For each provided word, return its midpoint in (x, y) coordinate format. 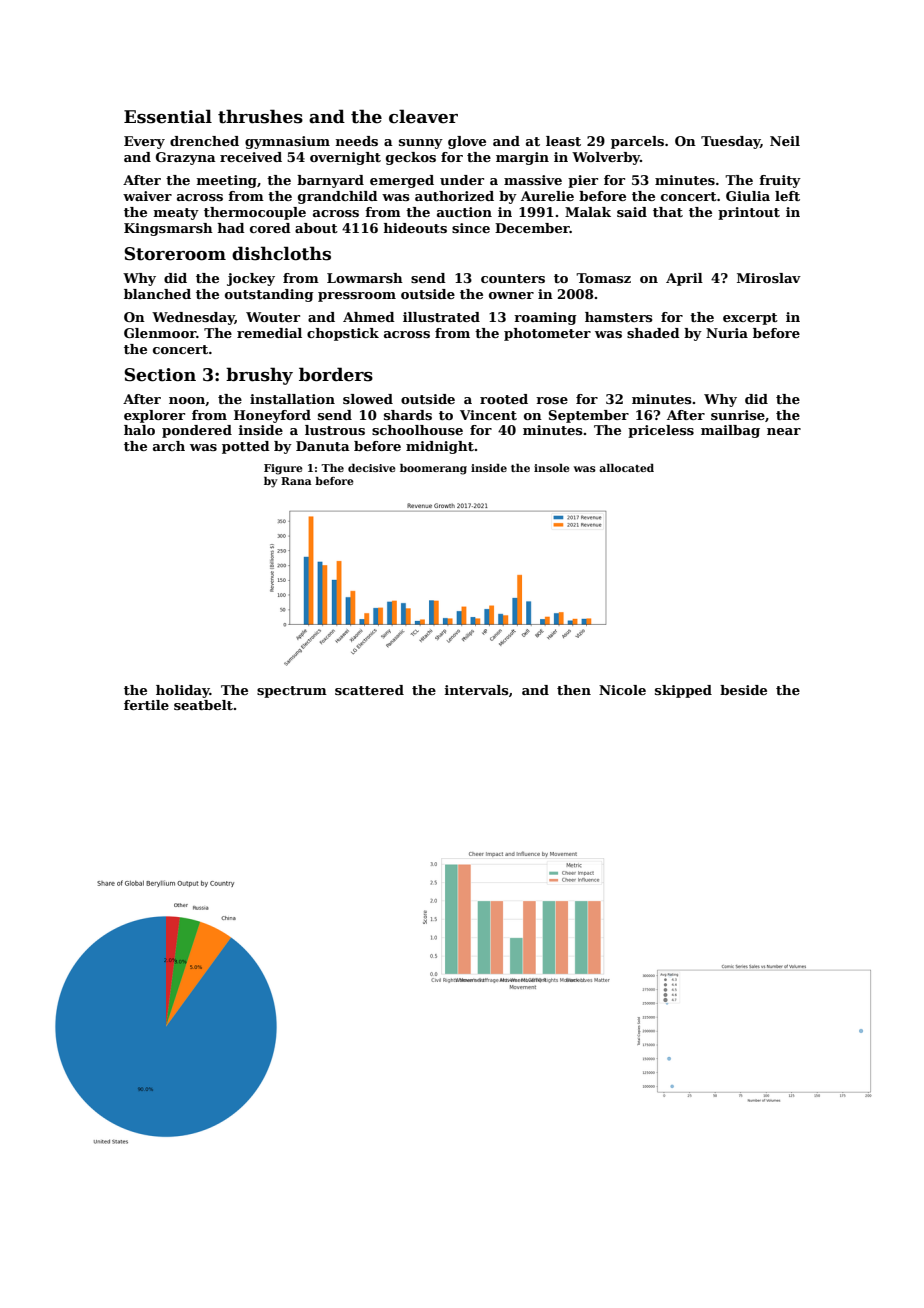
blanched (157, 294)
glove (467, 142)
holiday (183, 691)
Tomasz (603, 278)
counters (513, 278)
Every (144, 142)
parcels (637, 142)
